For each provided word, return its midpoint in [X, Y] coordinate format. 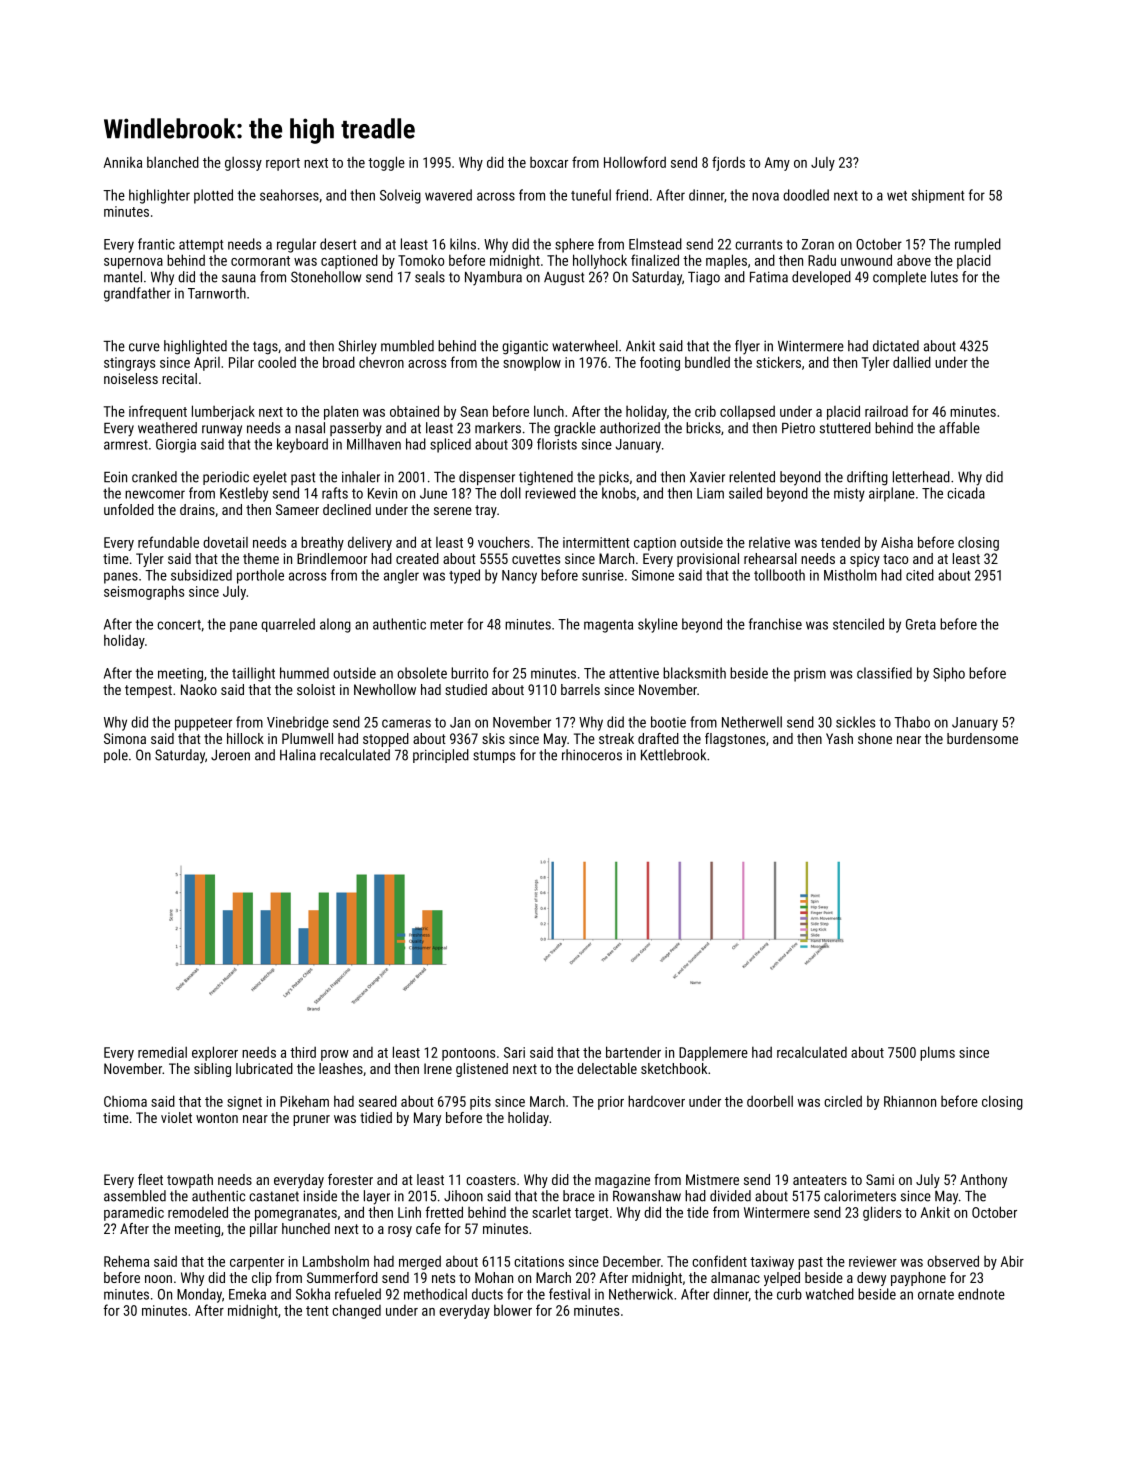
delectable [607, 1068]
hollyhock [600, 261]
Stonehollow [326, 277]
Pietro [798, 428]
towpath [190, 1181]
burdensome [982, 738]
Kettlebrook [673, 755]
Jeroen [230, 755]
